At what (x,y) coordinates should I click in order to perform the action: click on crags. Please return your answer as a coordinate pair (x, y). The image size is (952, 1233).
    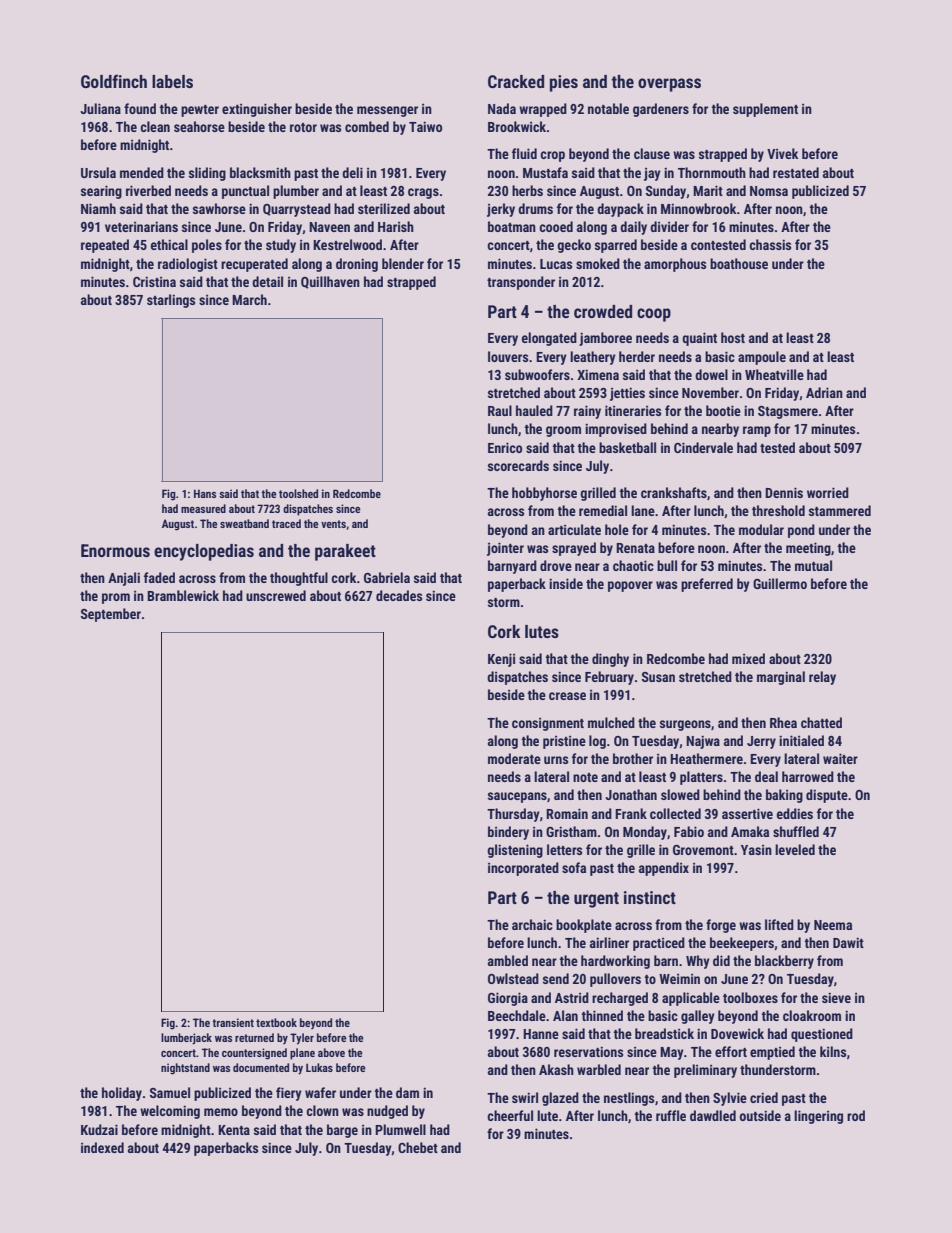
    Looking at the image, I should click on (423, 193).
